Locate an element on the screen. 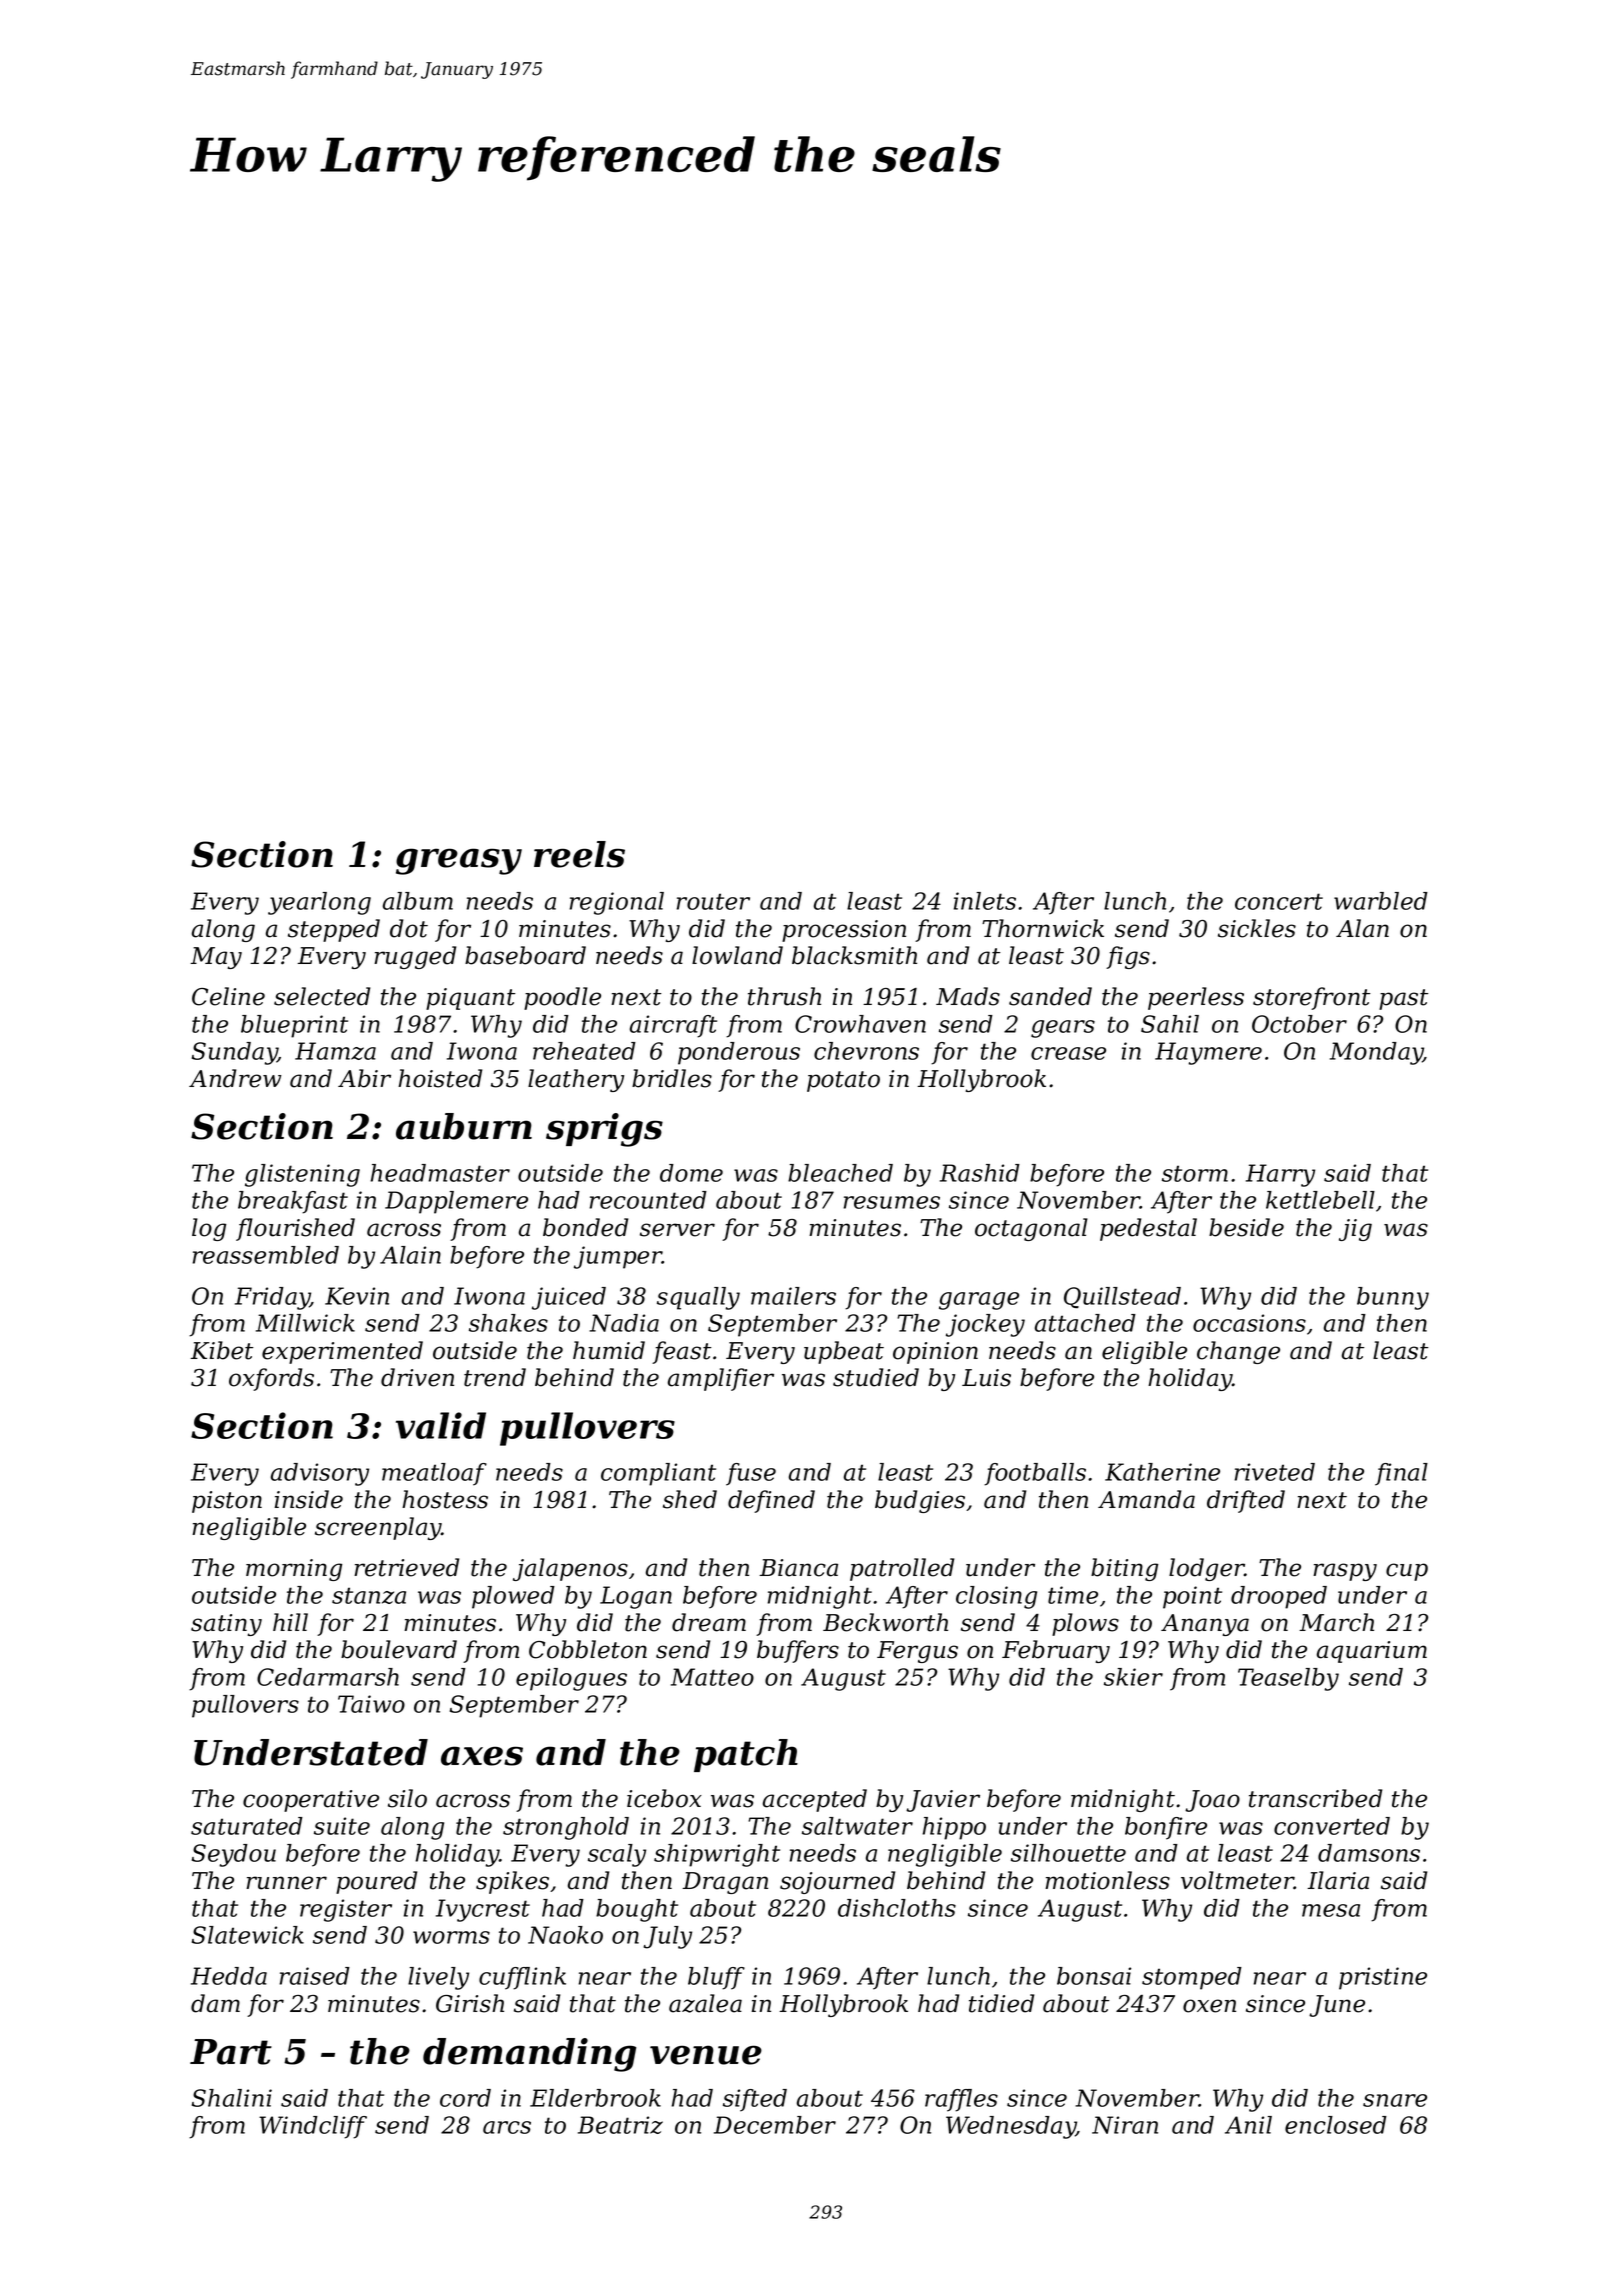 This screenshot has width=1620, height=2292. amplifier is located at coordinates (721, 1379).
